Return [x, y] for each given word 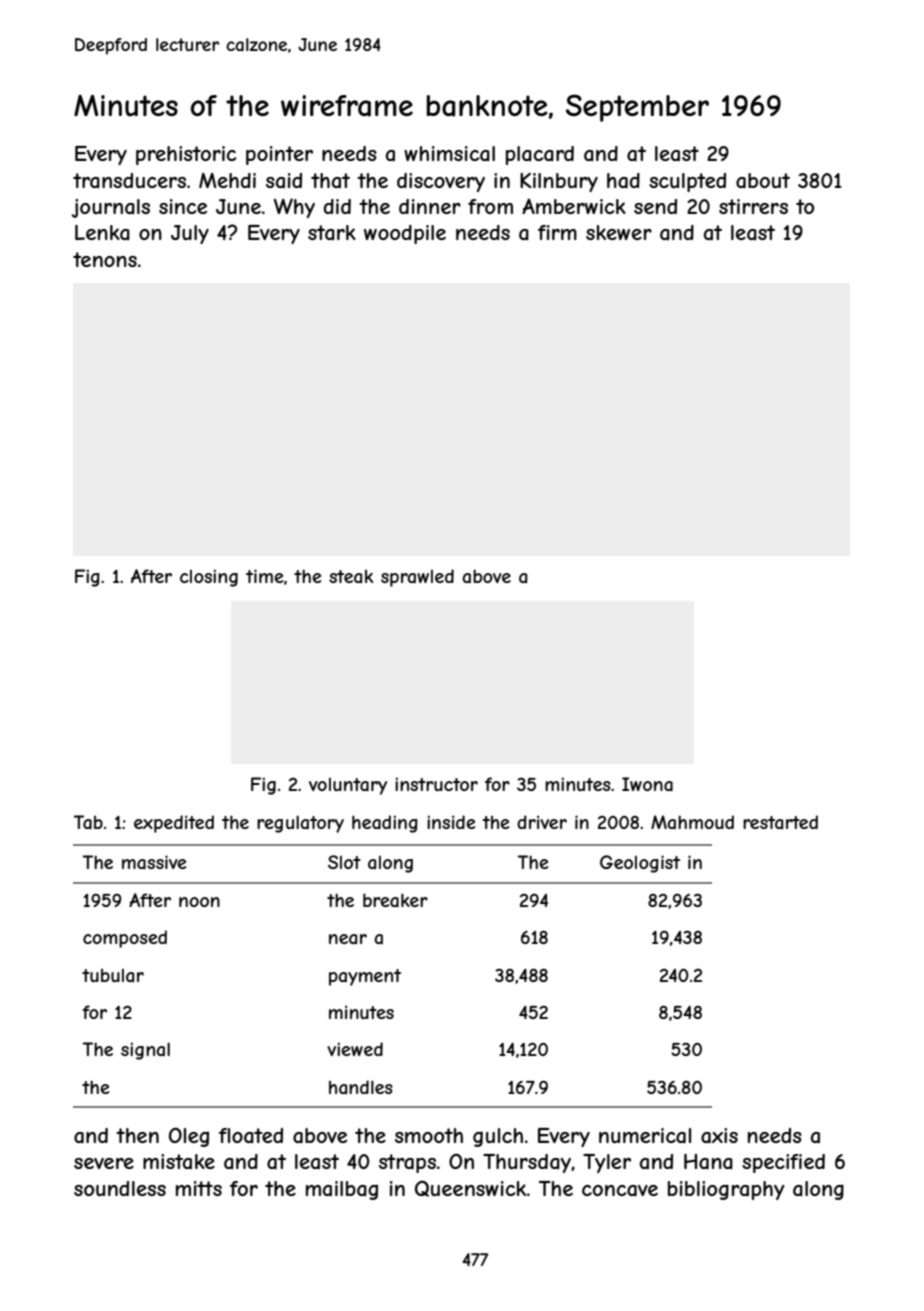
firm [557, 232]
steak [351, 576]
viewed [355, 1049]
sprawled [417, 578]
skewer [619, 232]
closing [209, 578]
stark [332, 232]
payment [365, 977]
